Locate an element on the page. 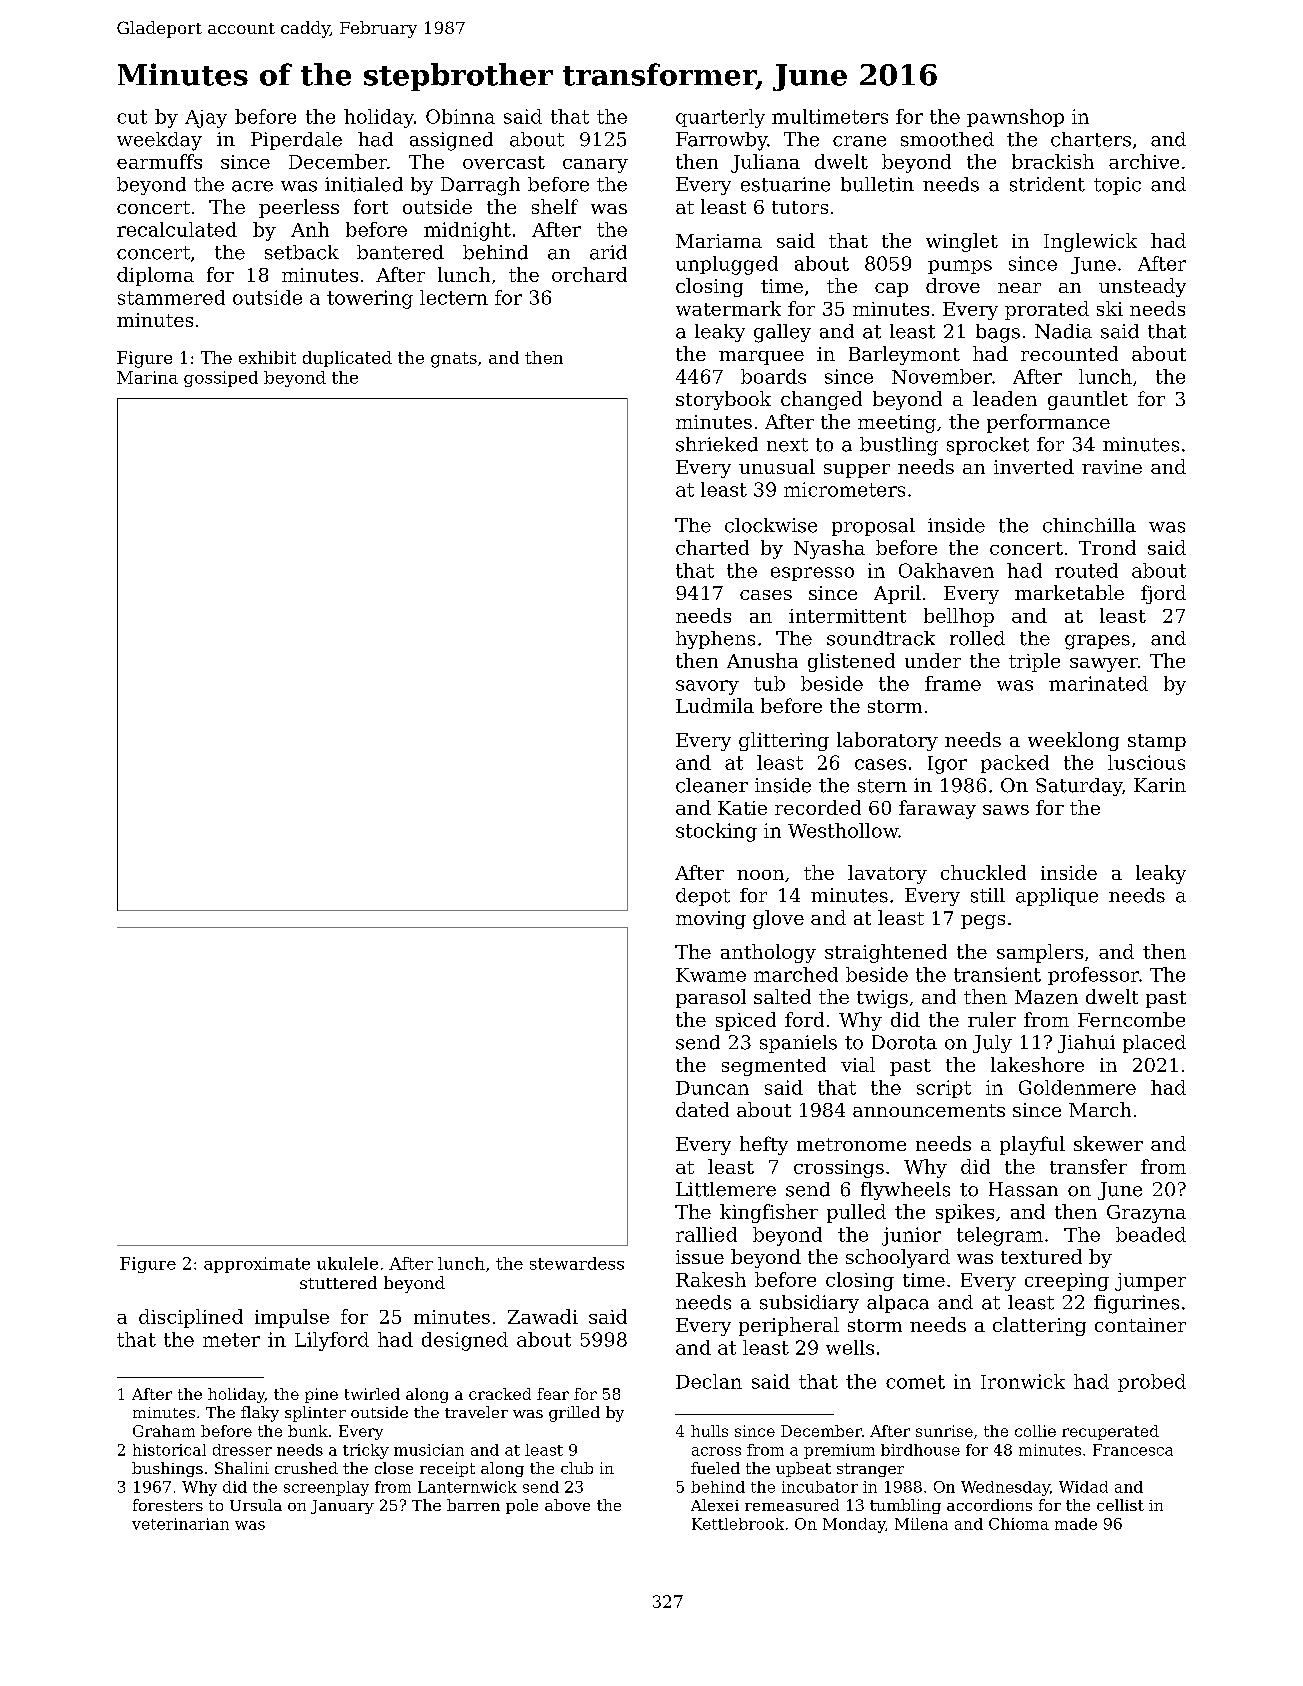 The height and width of the image is (1686, 1303). pawnshop is located at coordinates (1015, 118).
